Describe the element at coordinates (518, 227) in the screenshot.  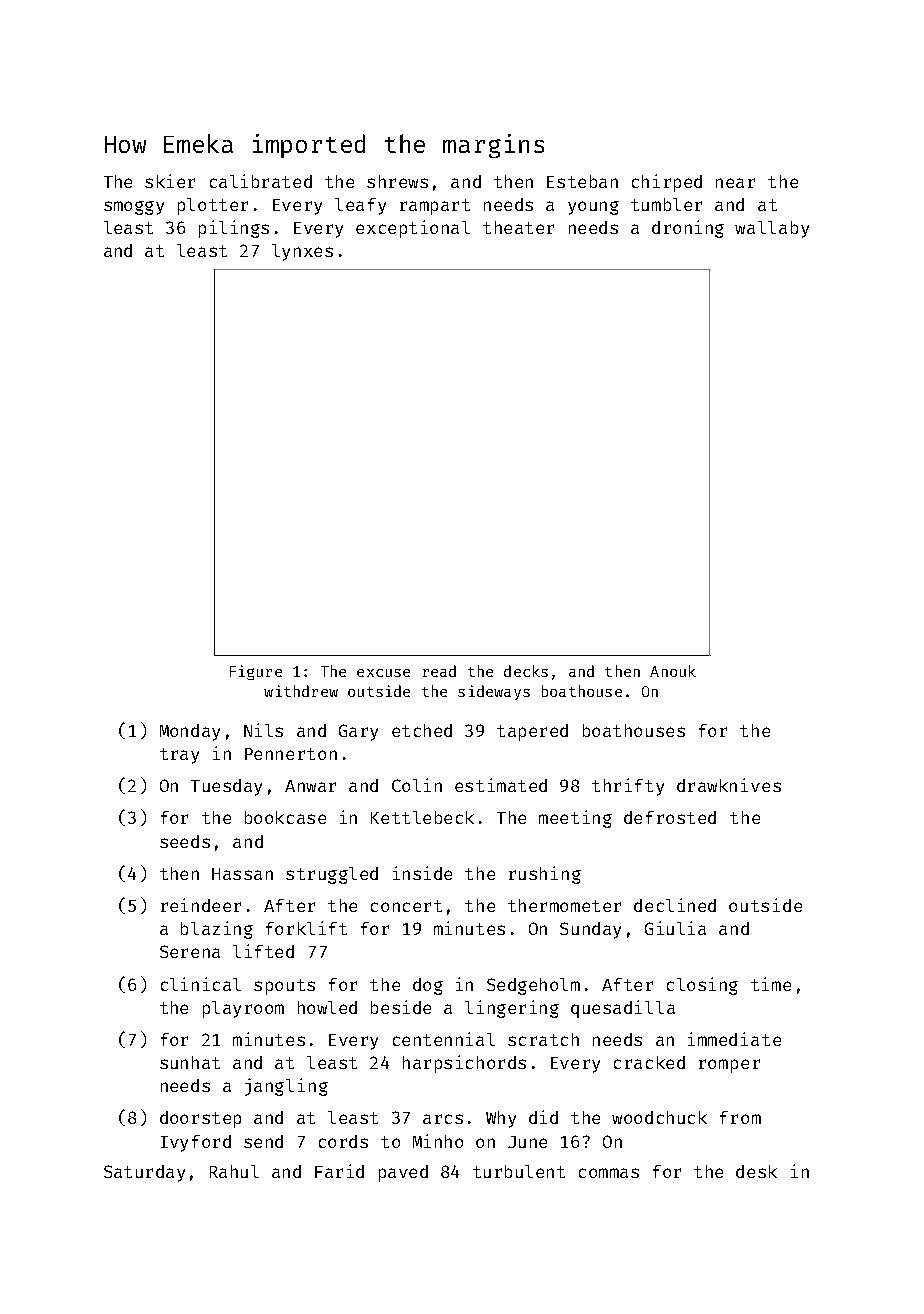
I see `theater` at that location.
